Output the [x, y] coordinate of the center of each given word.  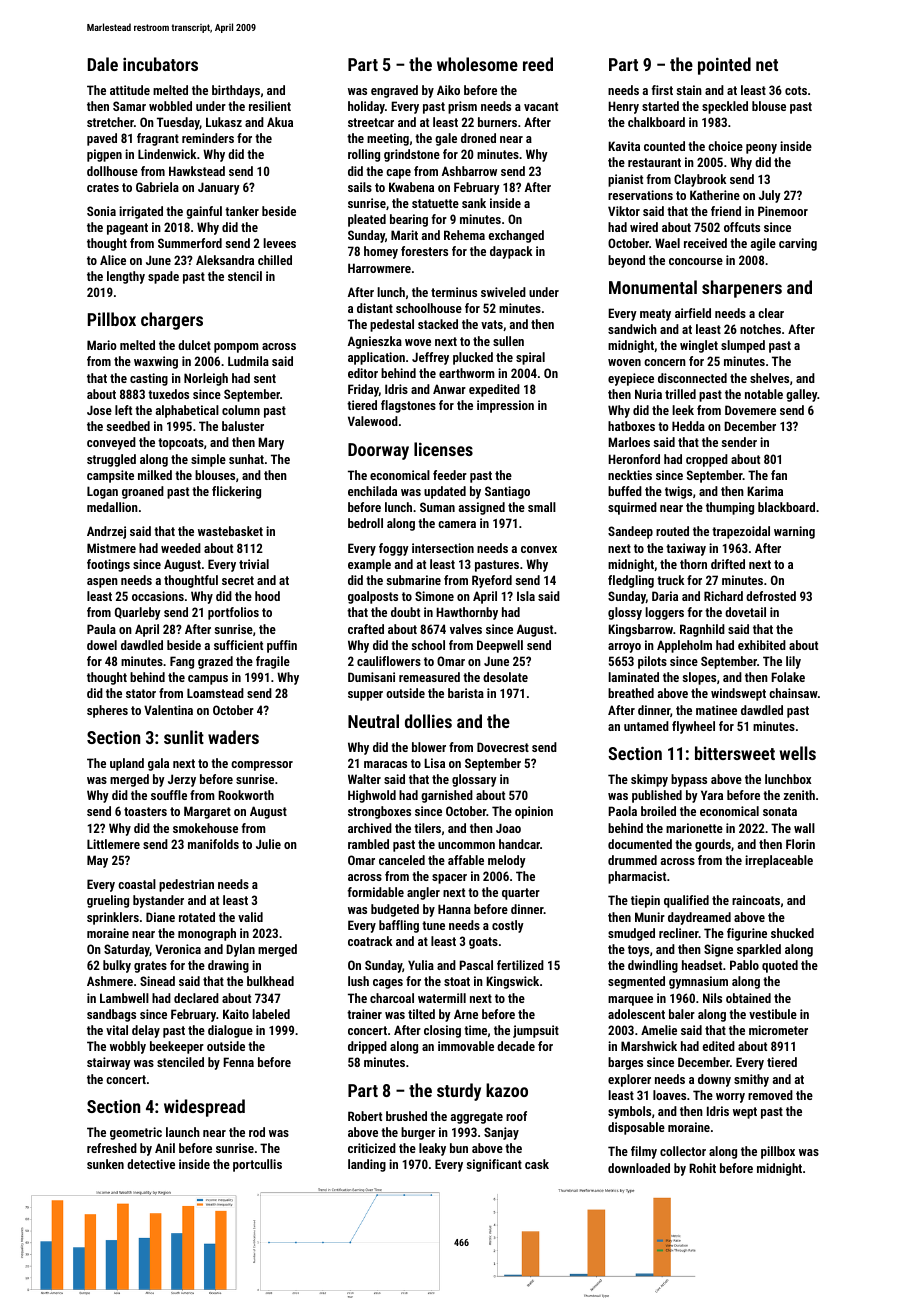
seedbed [128, 426]
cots [796, 90]
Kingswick [512, 982]
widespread [204, 1108]
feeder [450, 475]
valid [250, 917]
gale [446, 139]
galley [801, 395]
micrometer [778, 1030]
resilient [270, 106]
